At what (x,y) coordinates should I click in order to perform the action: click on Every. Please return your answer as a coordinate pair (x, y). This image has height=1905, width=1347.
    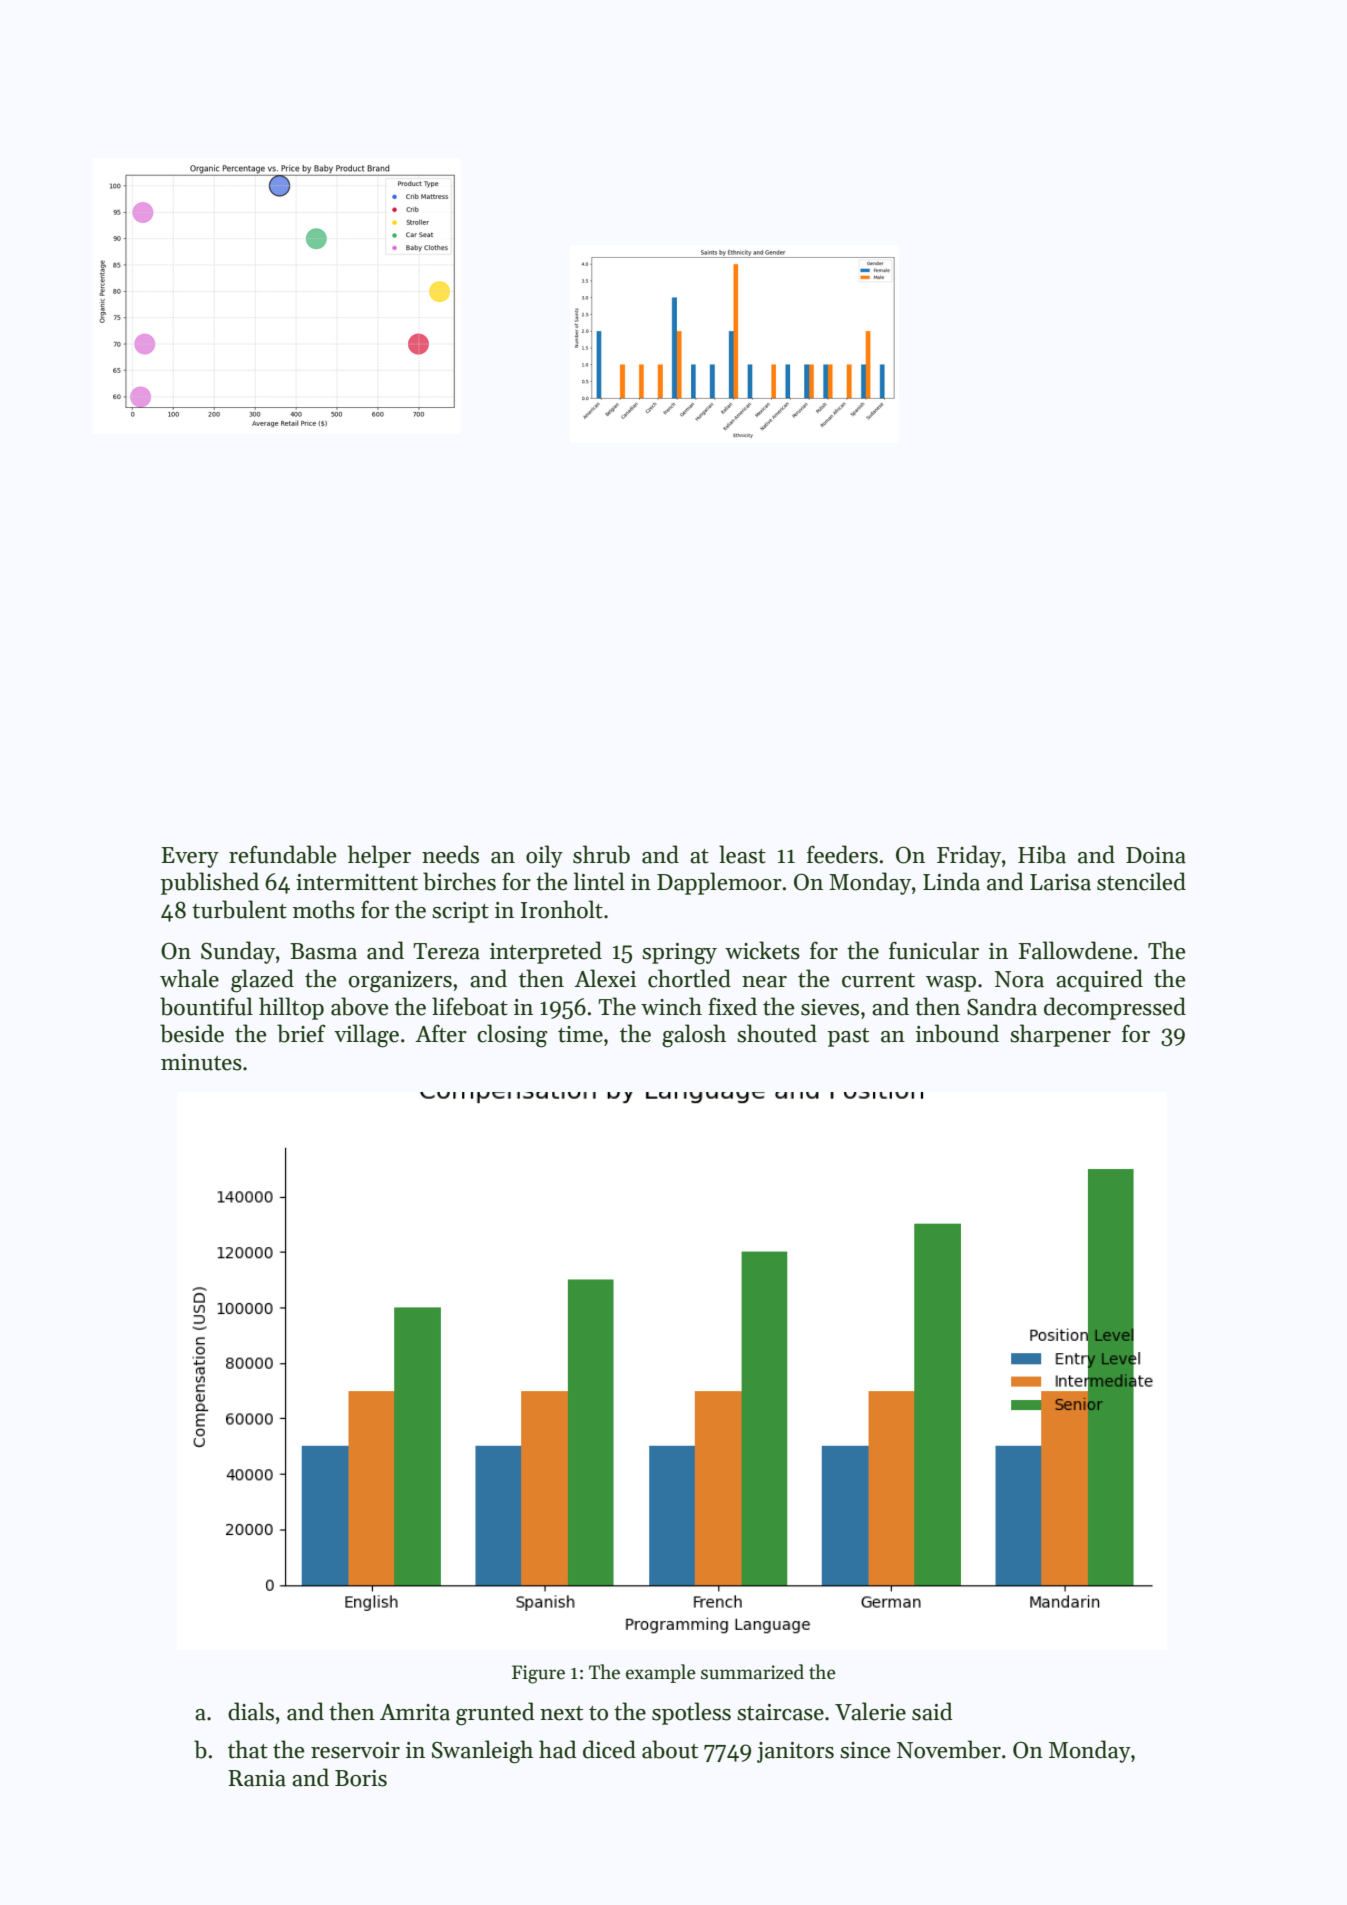
    Looking at the image, I should click on (190, 857).
